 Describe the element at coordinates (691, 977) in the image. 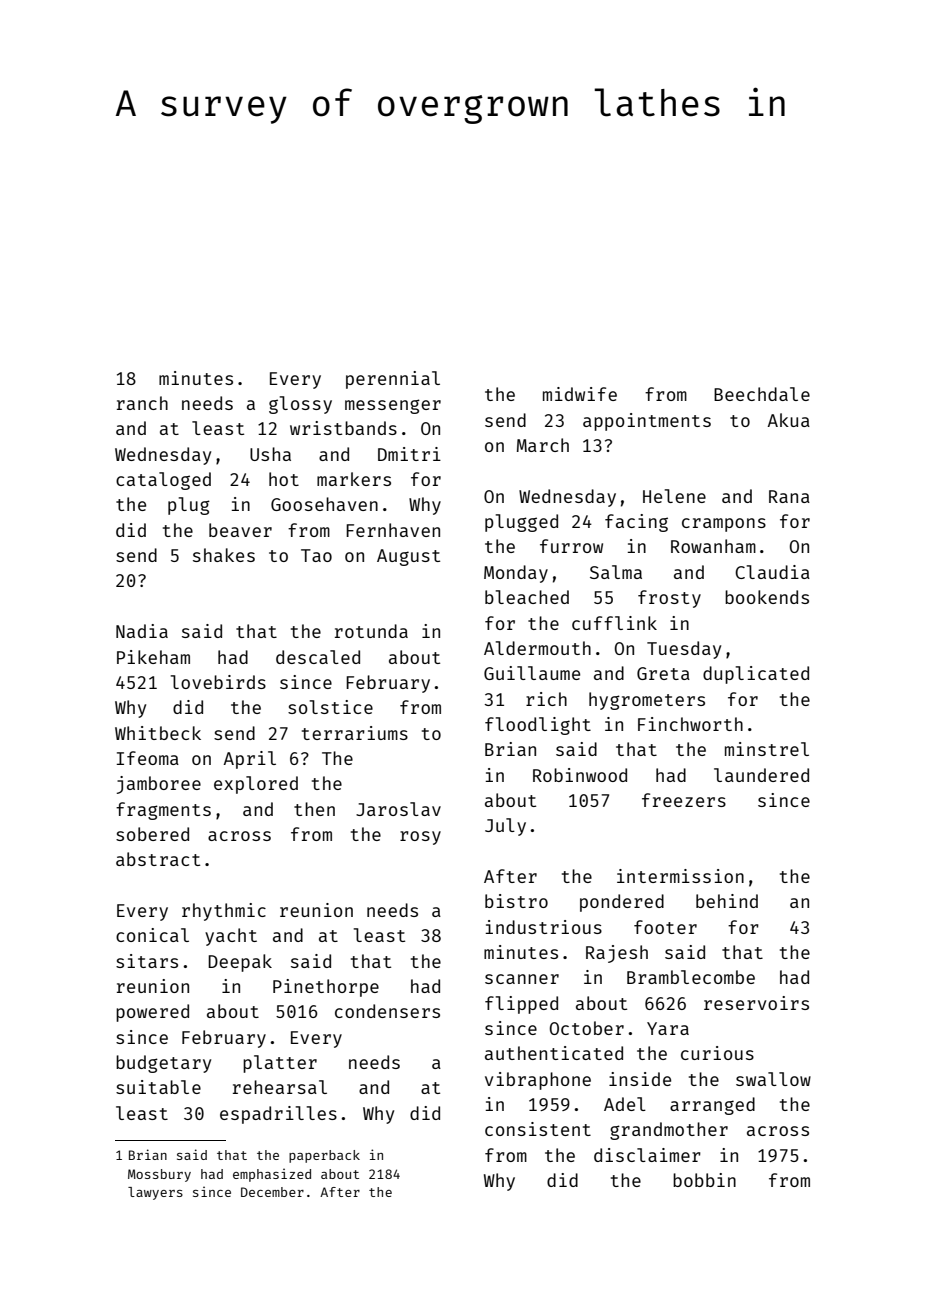

I see `Bramblecombe` at that location.
